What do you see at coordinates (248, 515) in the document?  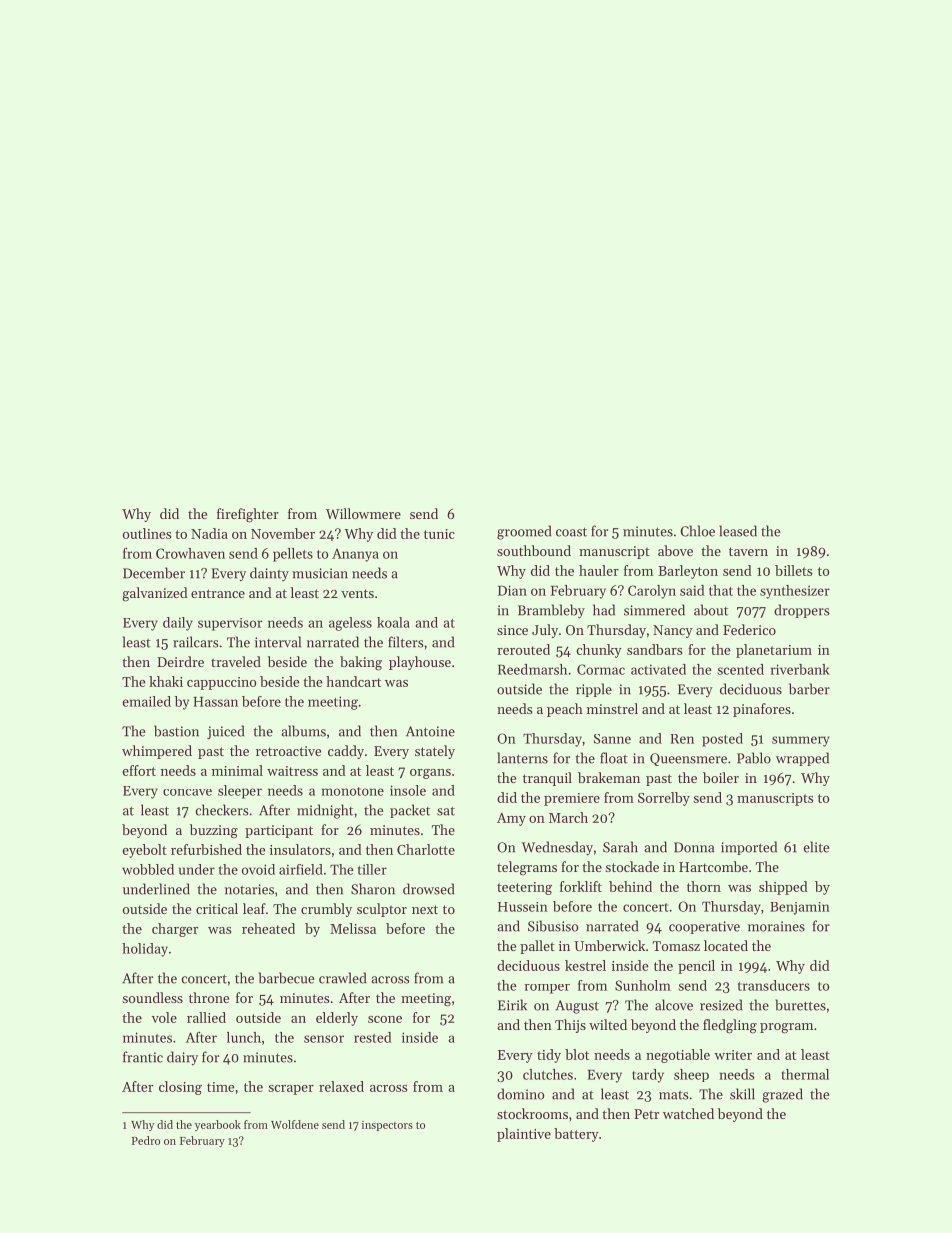 I see `firefighter` at bounding box center [248, 515].
